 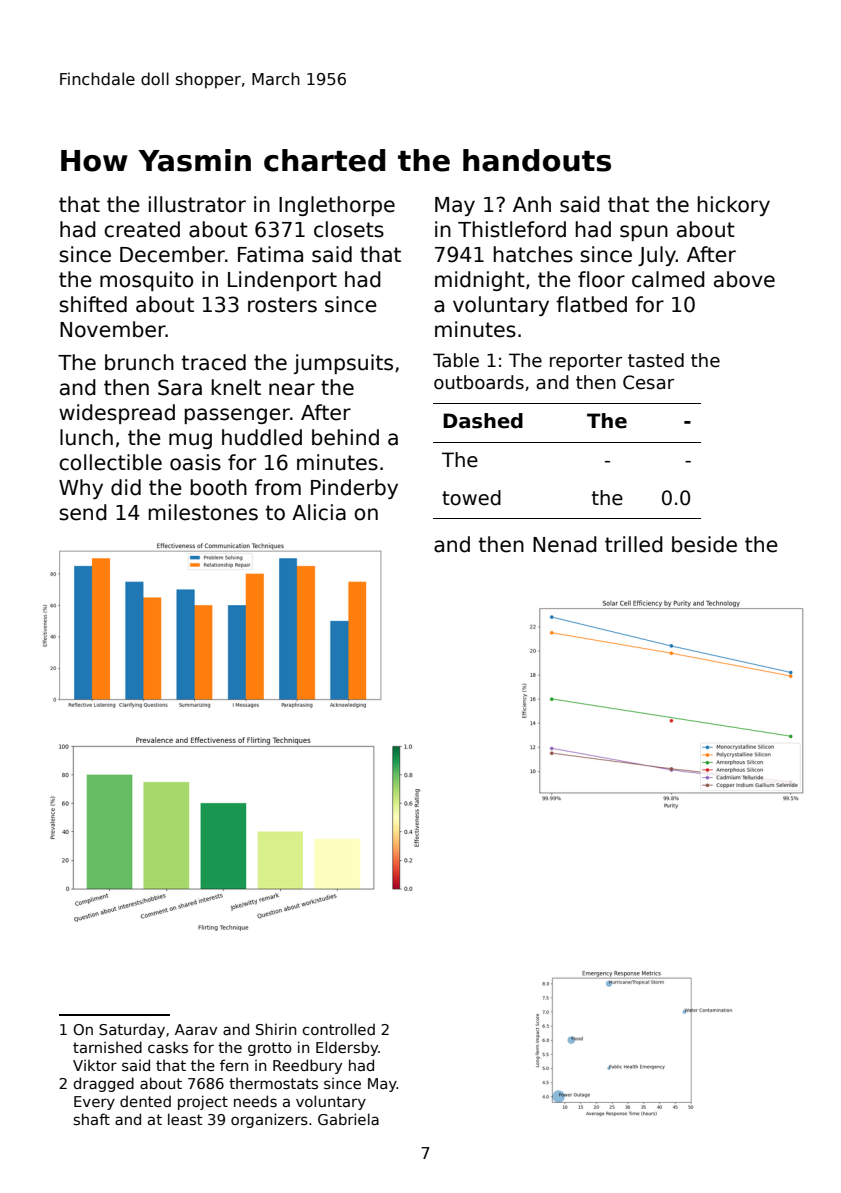 What do you see at coordinates (203, 512) in the page?
I see `milestones` at bounding box center [203, 512].
